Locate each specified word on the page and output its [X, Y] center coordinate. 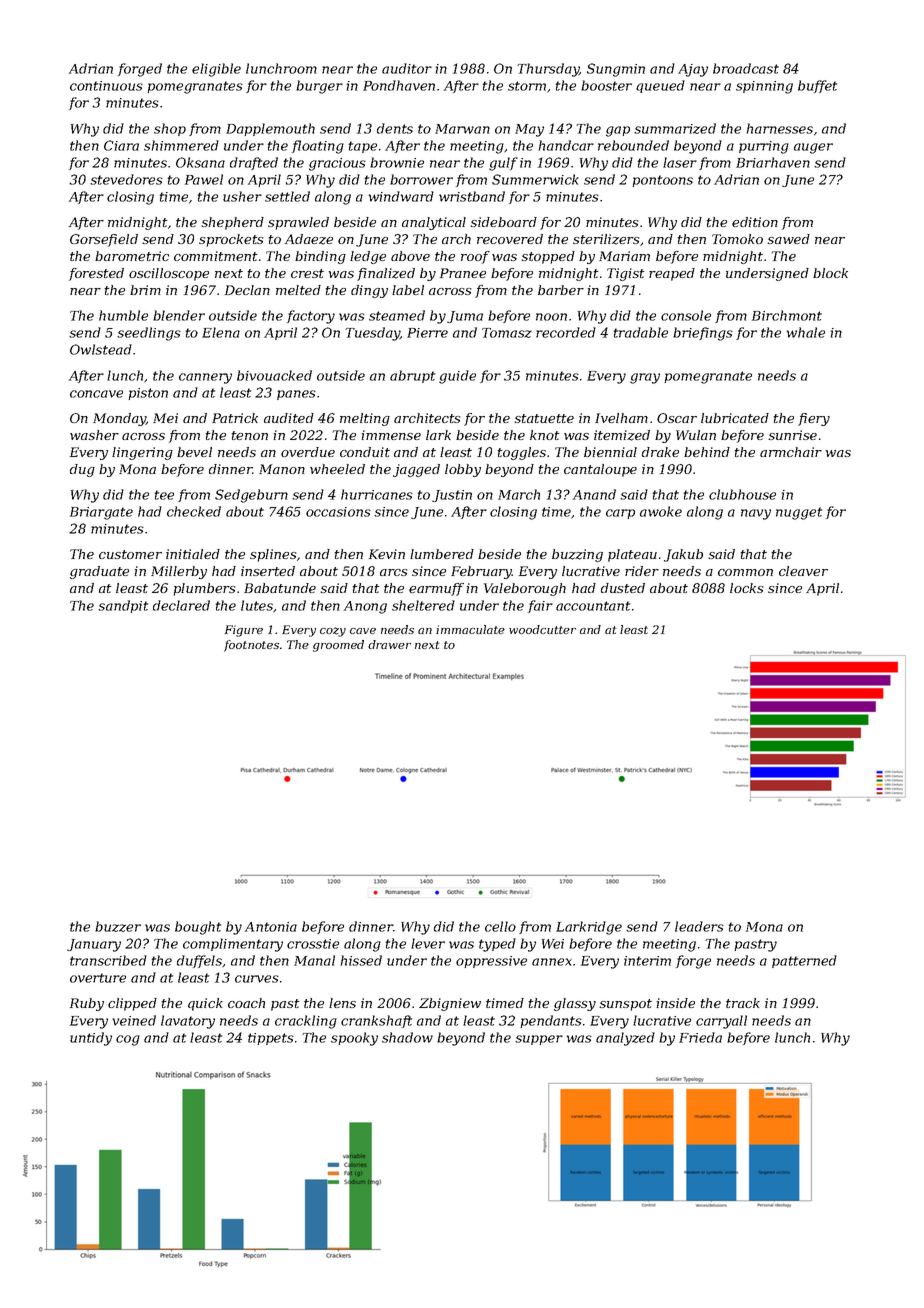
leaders [699, 926]
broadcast [746, 68]
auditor [407, 68]
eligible [216, 70]
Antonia [271, 927]
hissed [361, 960]
